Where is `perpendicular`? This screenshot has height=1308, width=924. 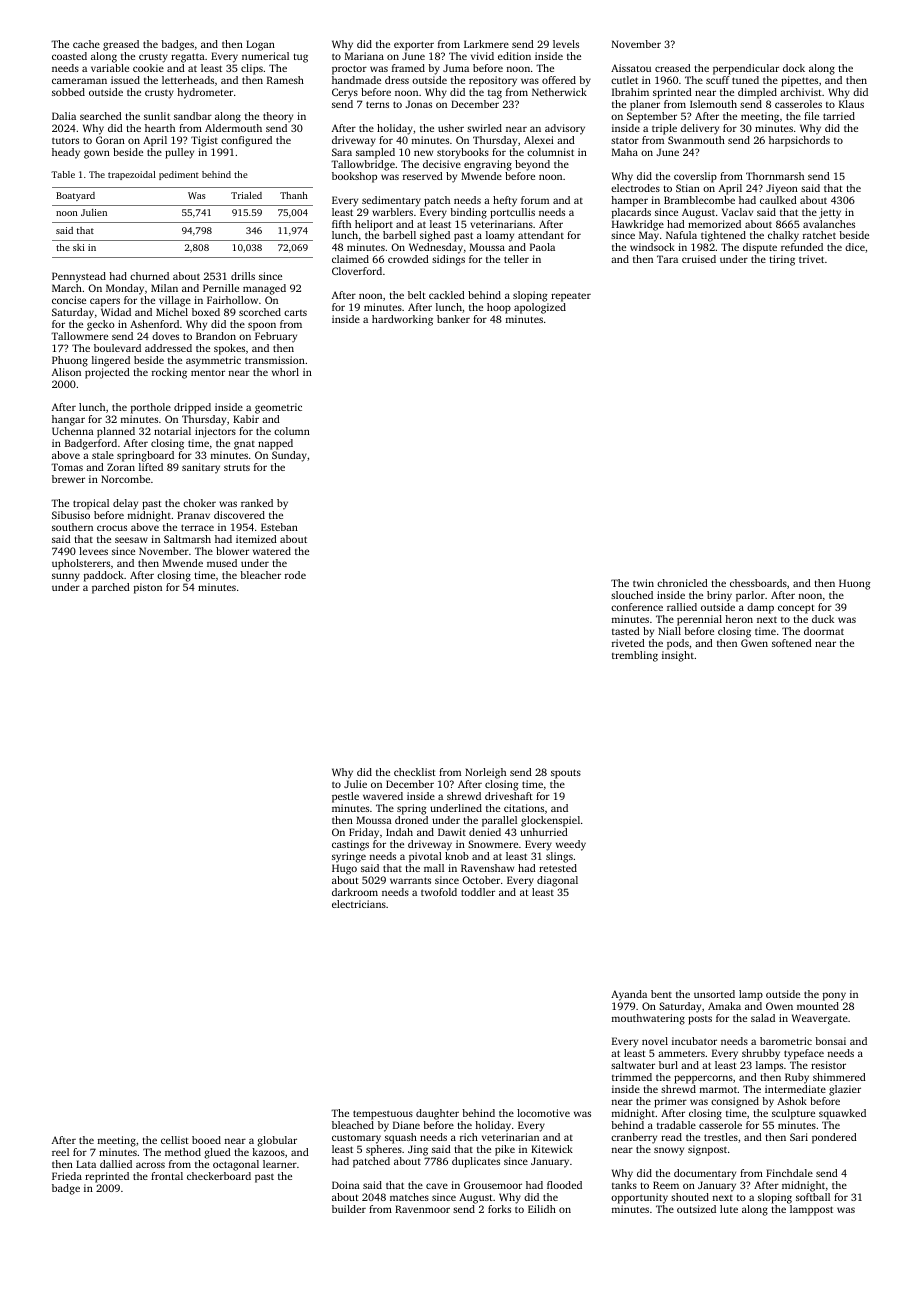
perpendicular is located at coordinates (746, 69).
